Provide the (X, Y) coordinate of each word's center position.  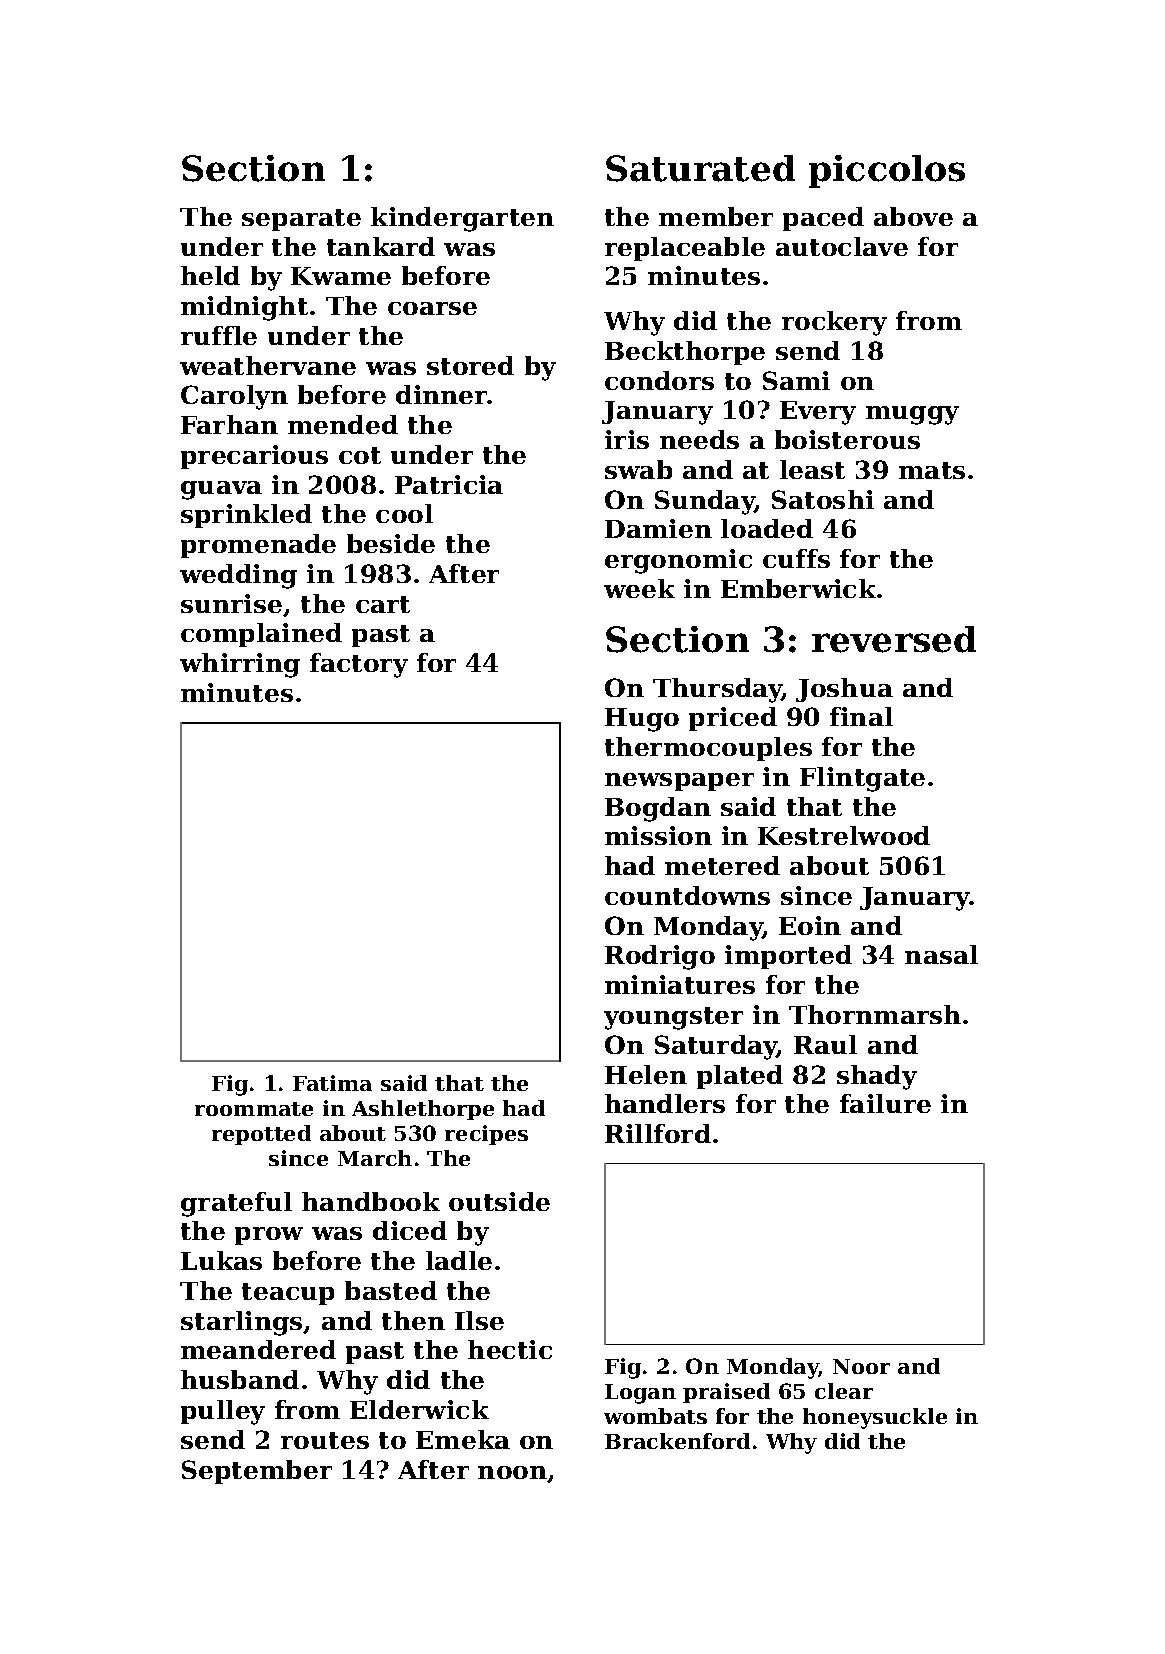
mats (932, 470)
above (913, 216)
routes (325, 1440)
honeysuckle (875, 1418)
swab (638, 469)
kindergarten (462, 219)
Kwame (341, 276)
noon (512, 1472)
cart (383, 604)
